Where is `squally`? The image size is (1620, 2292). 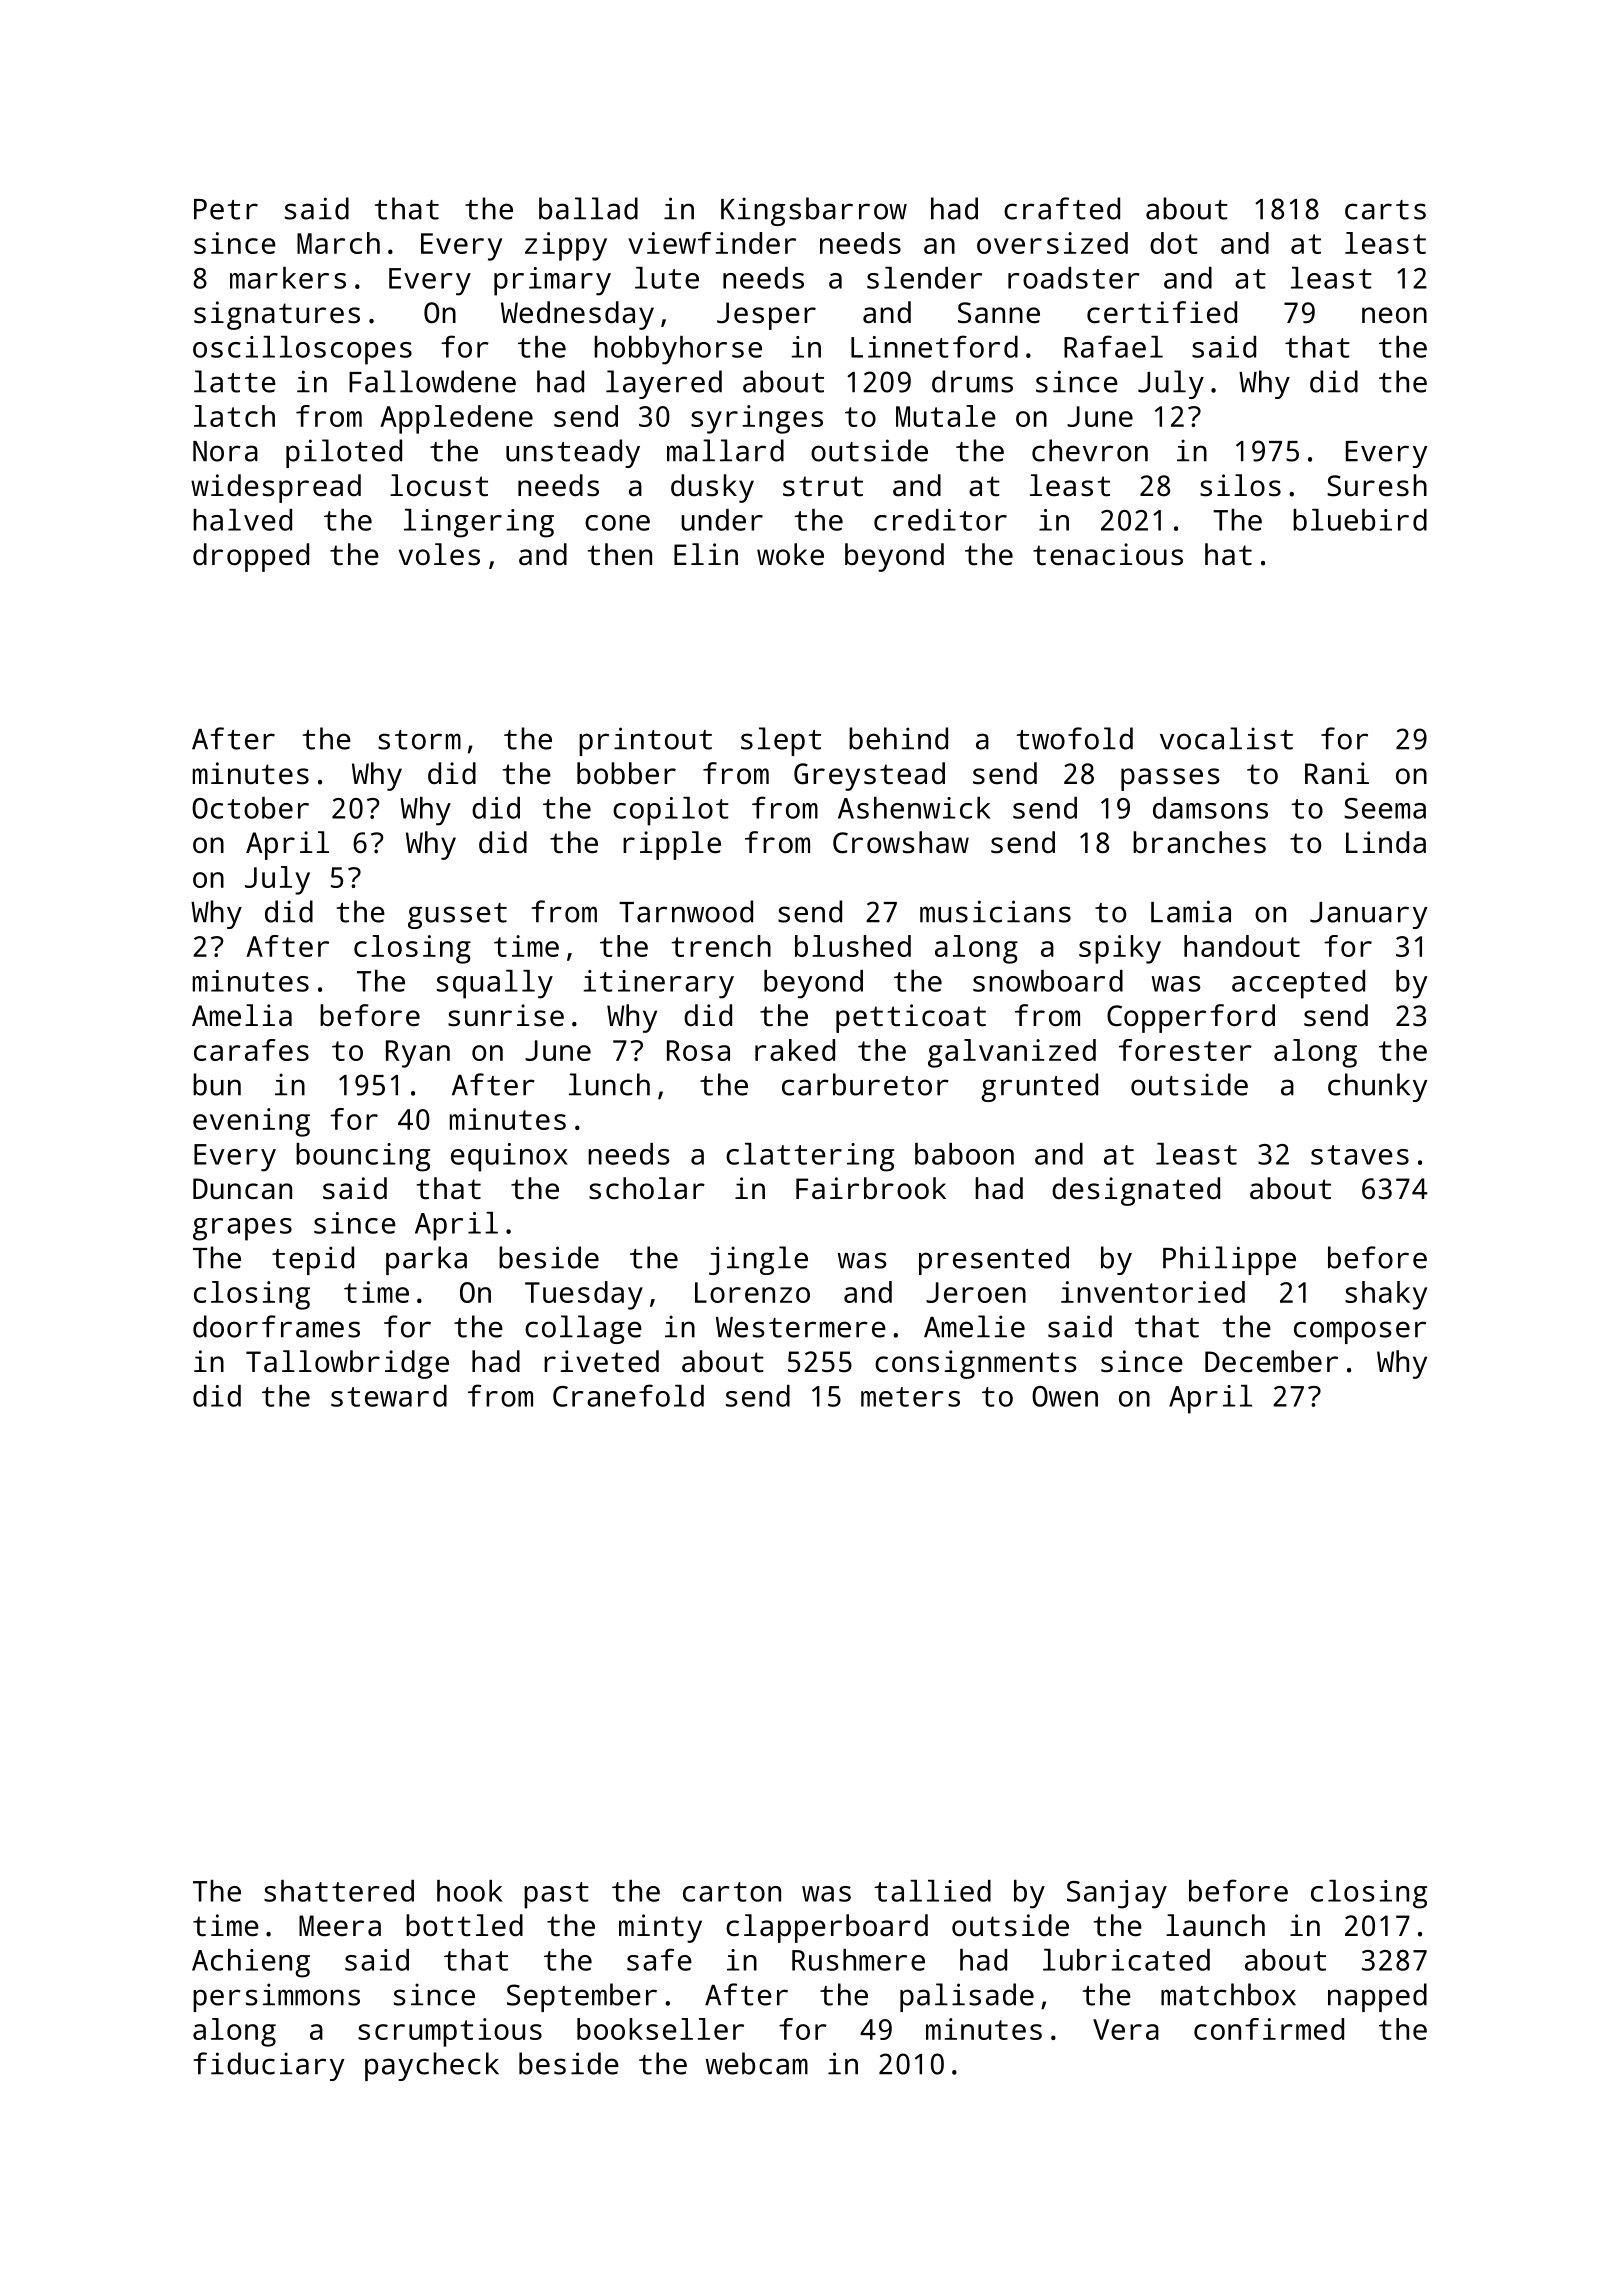 squally is located at coordinates (495, 984).
